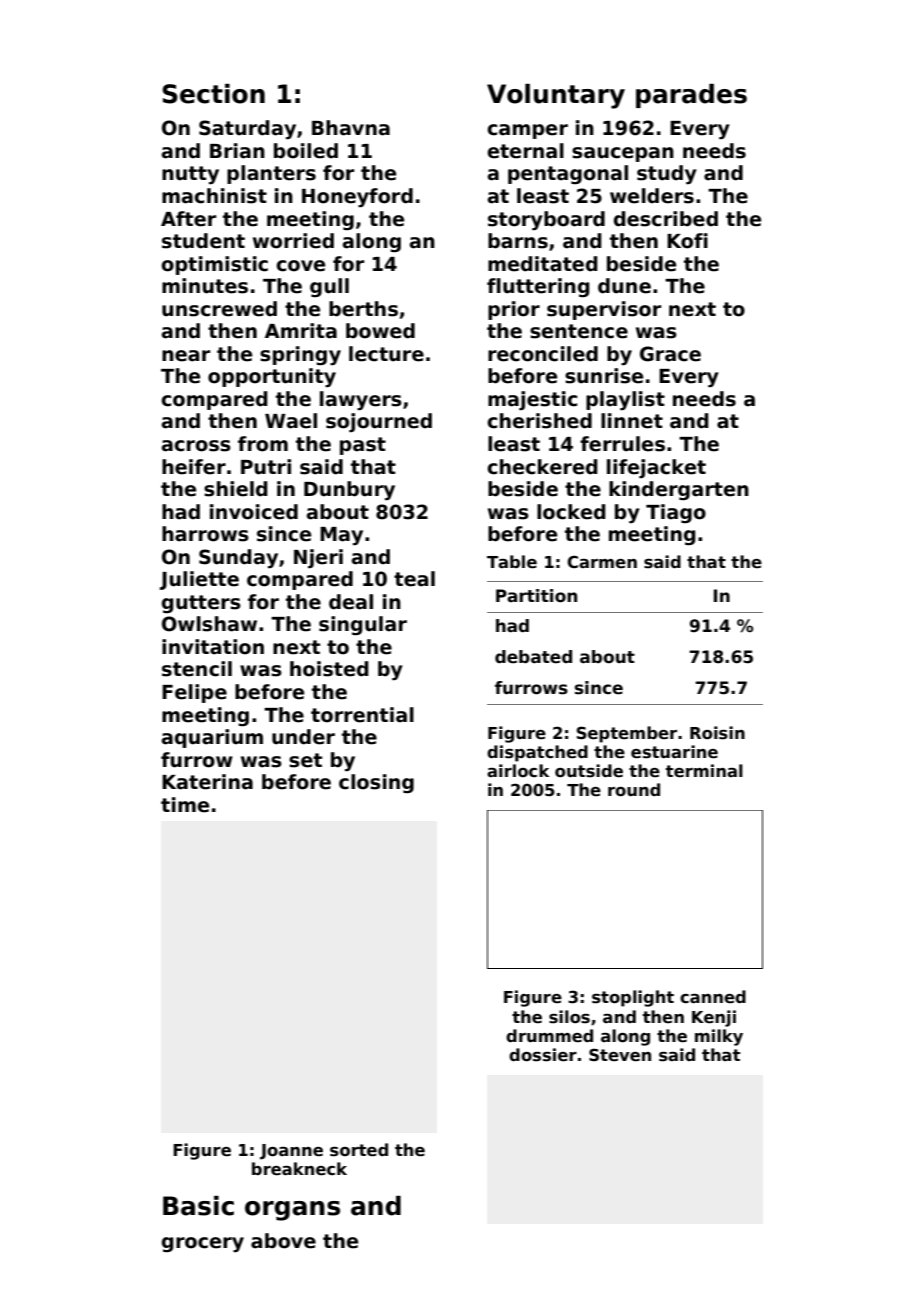 Image resolution: width=924 pixels, height=1311 pixels. I want to click on parades, so click(691, 96).
